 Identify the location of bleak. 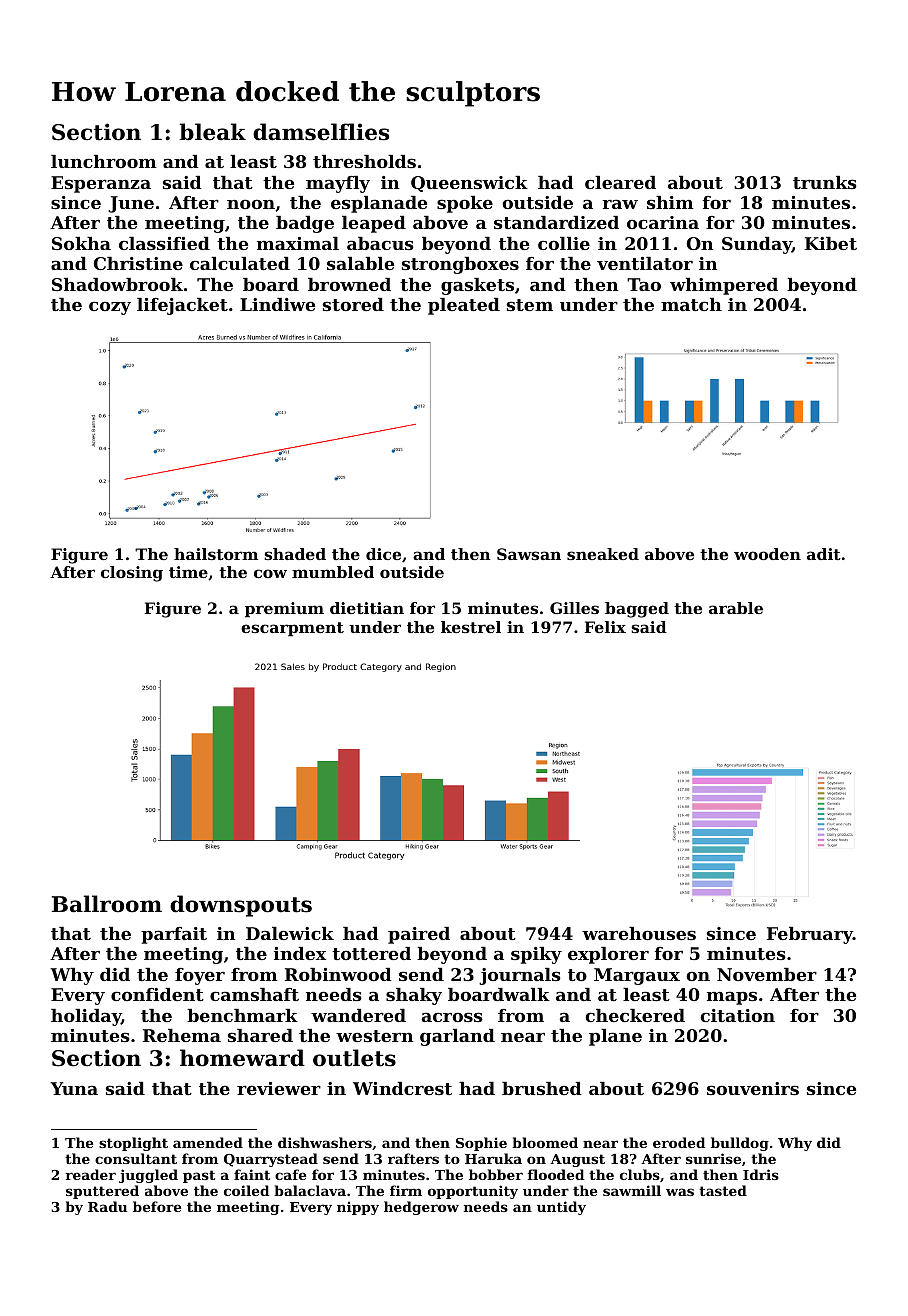
(212, 132).
